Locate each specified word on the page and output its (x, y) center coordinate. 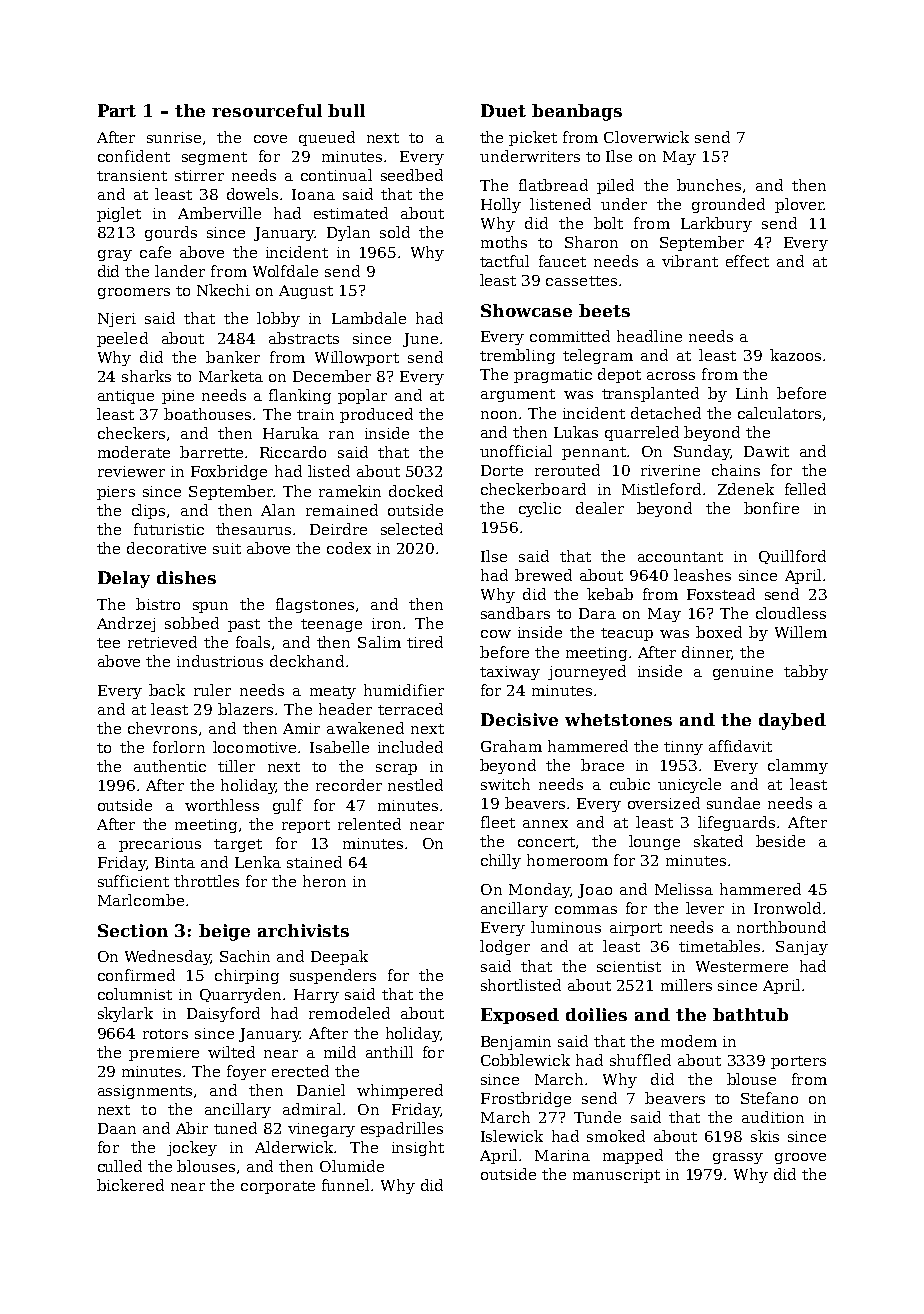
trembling (517, 356)
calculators (779, 413)
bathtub (750, 1014)
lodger (505, 947)
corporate (278, 1187)
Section (133, 930)
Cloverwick (646, 137)
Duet (503, 110)
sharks (146, 376)
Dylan (348, 233)
